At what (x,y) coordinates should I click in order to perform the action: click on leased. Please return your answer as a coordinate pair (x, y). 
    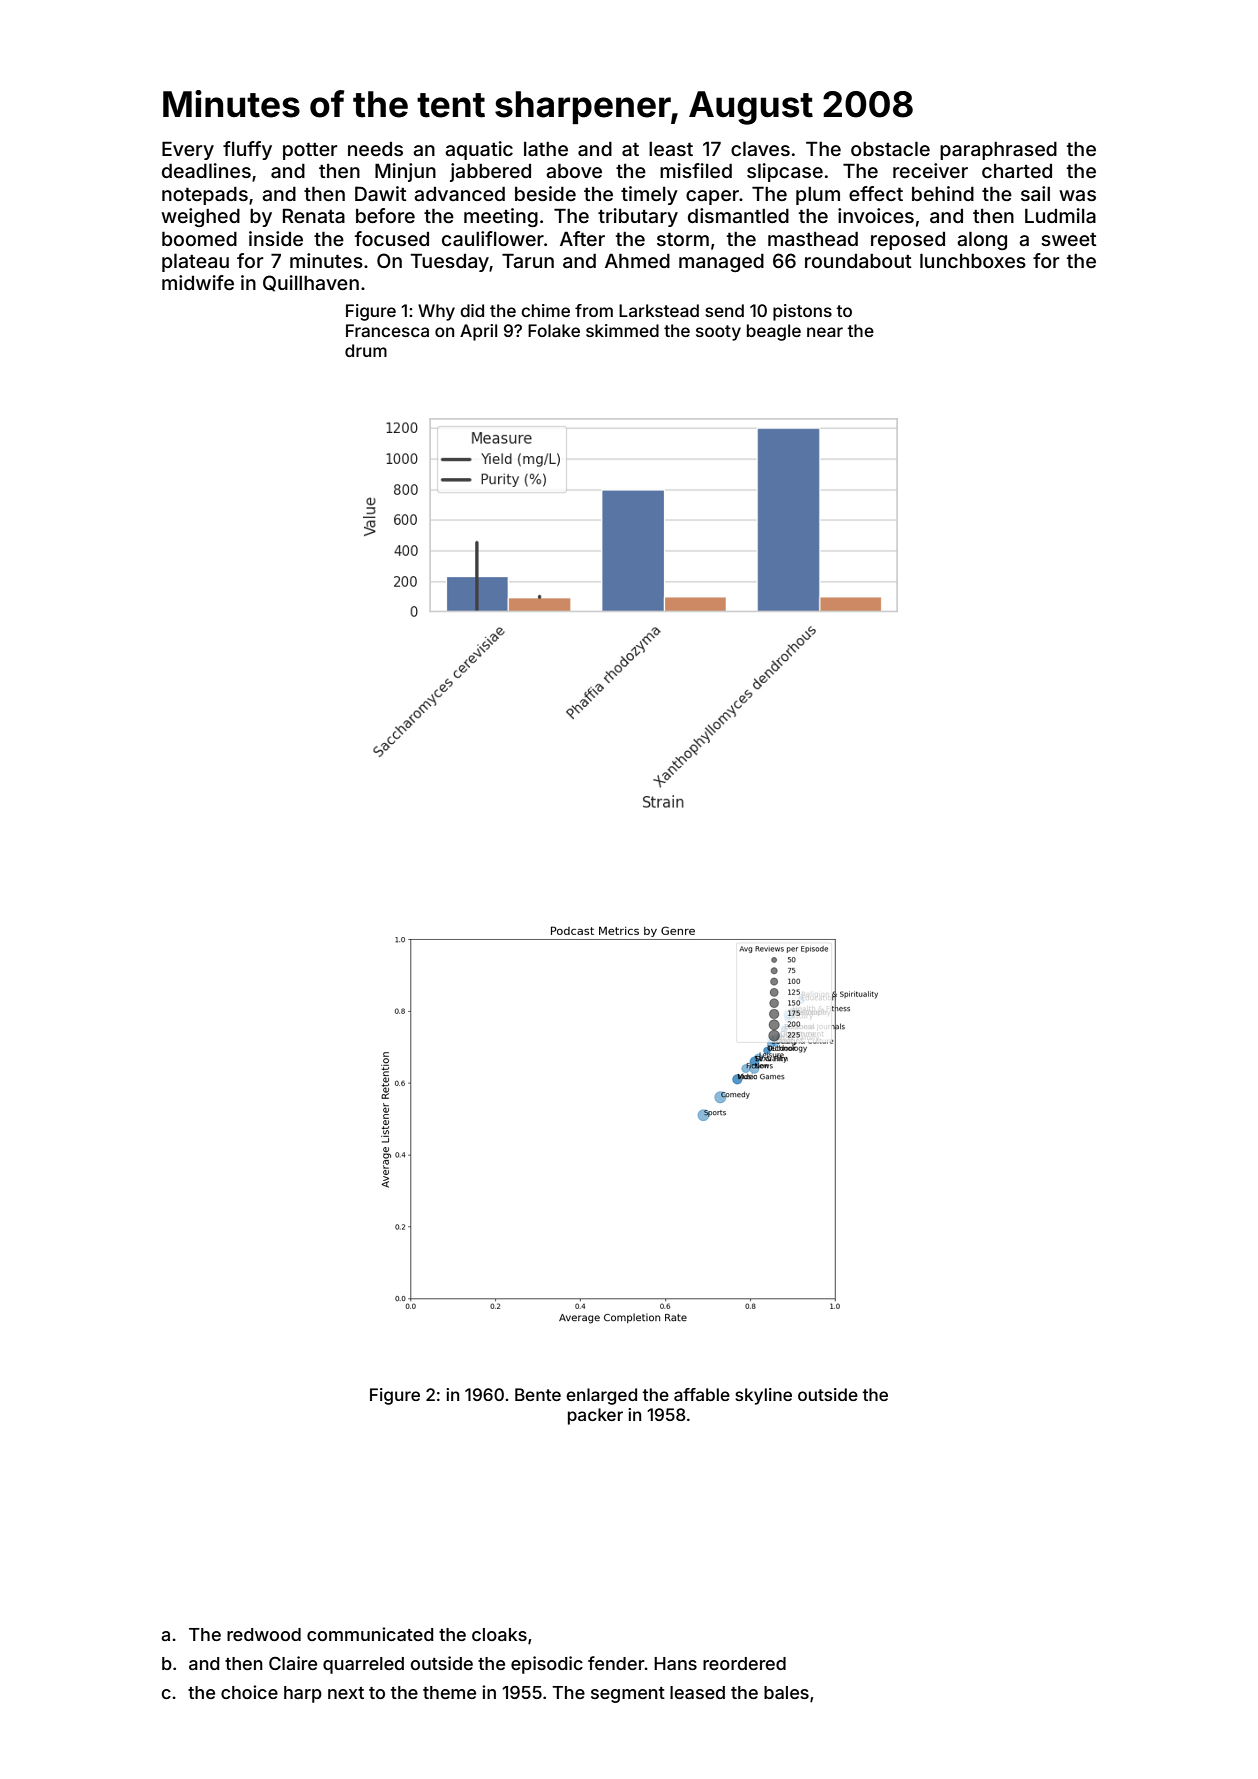
    Looking at the image, I should click on (697, 1692).
